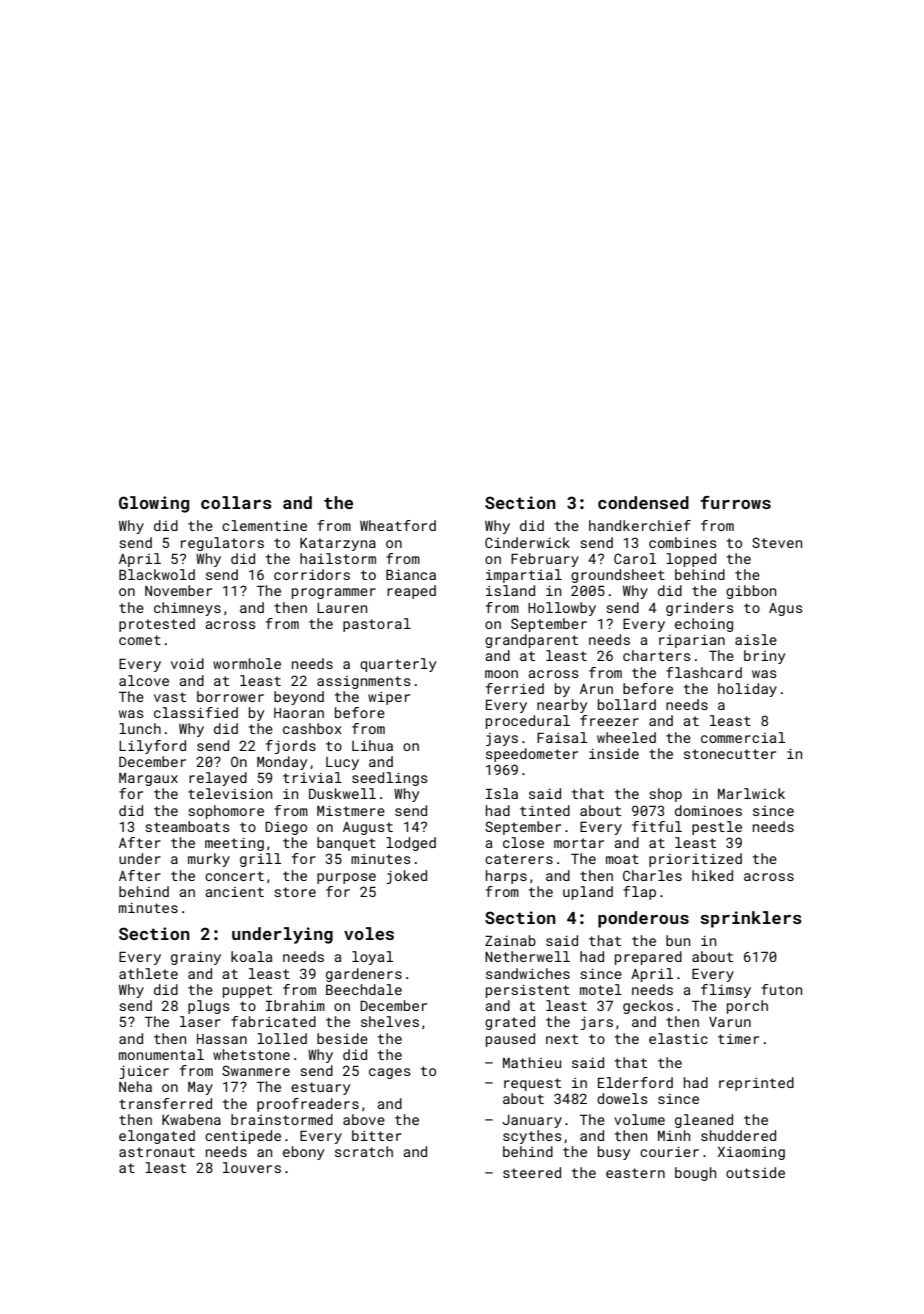 This page has width=924, height=1314. I want to click on flashcard, so click(704, 672).
